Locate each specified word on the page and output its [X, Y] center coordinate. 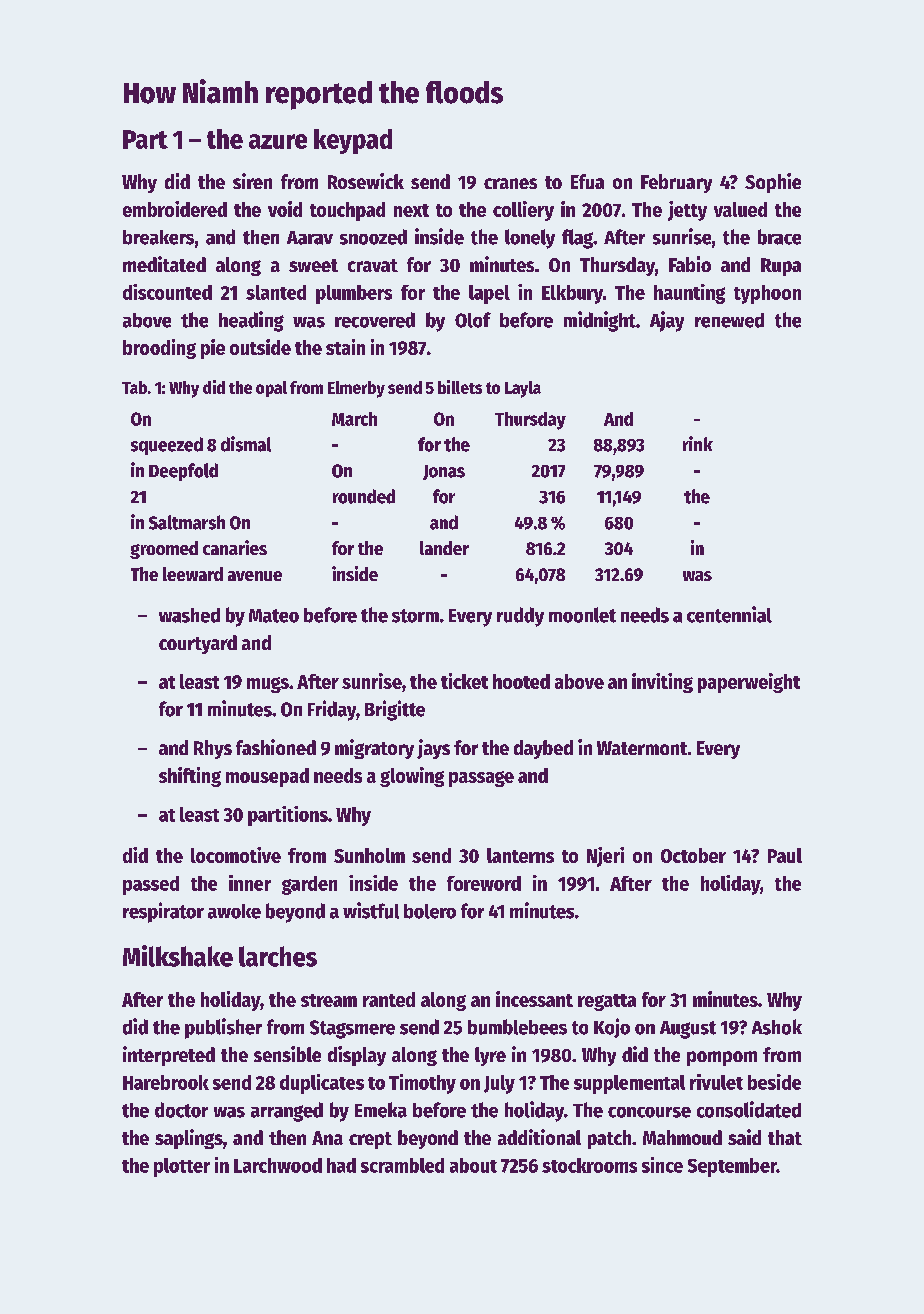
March [354, 419]
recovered [375, 320]
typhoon [767, 294]
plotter [182, 1167]
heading [251, 321]
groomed [164, 550]
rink [698, 443]
